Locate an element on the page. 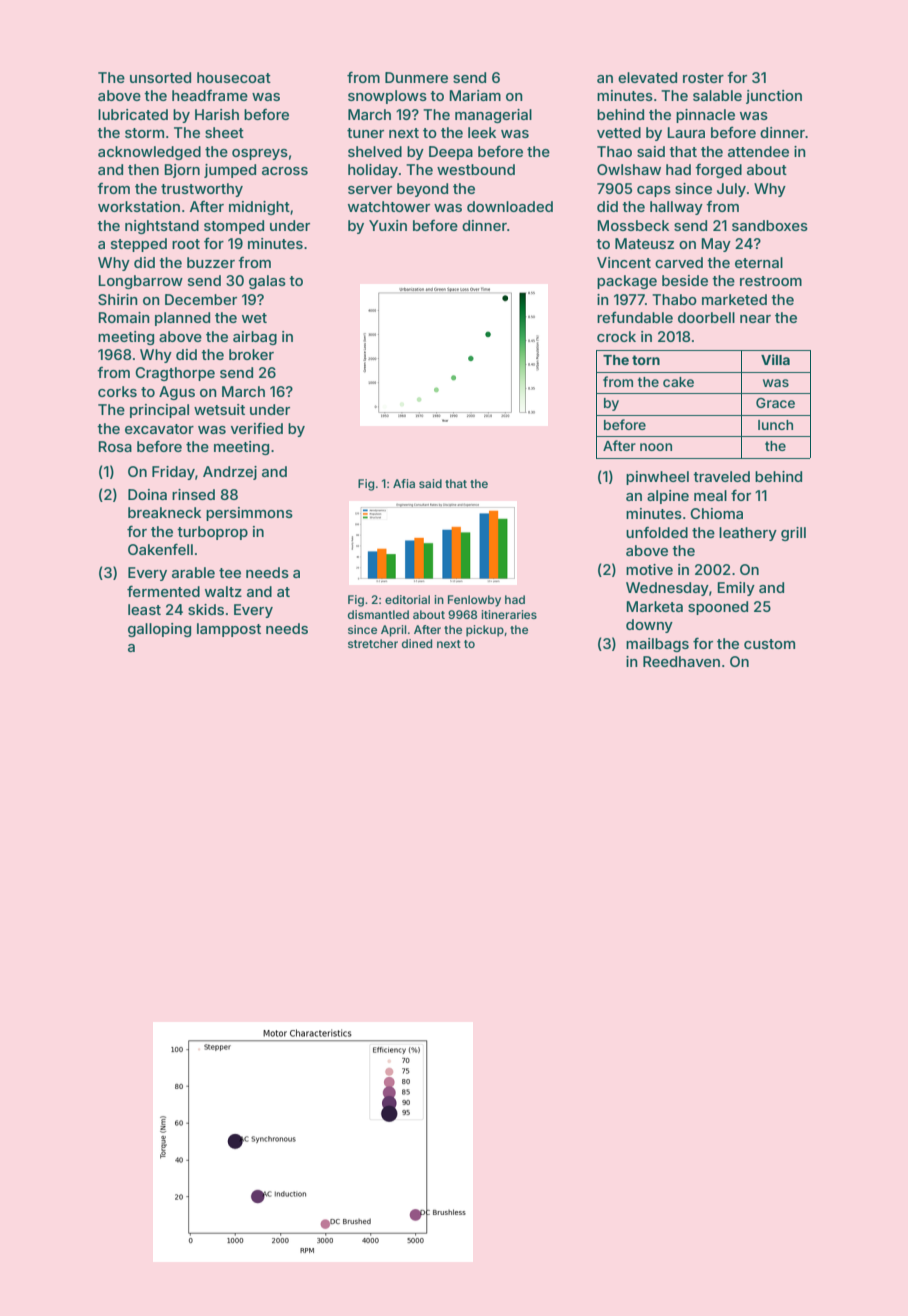 This image has width=908, height=1316. Afia is located at coordinates (404, 483).
